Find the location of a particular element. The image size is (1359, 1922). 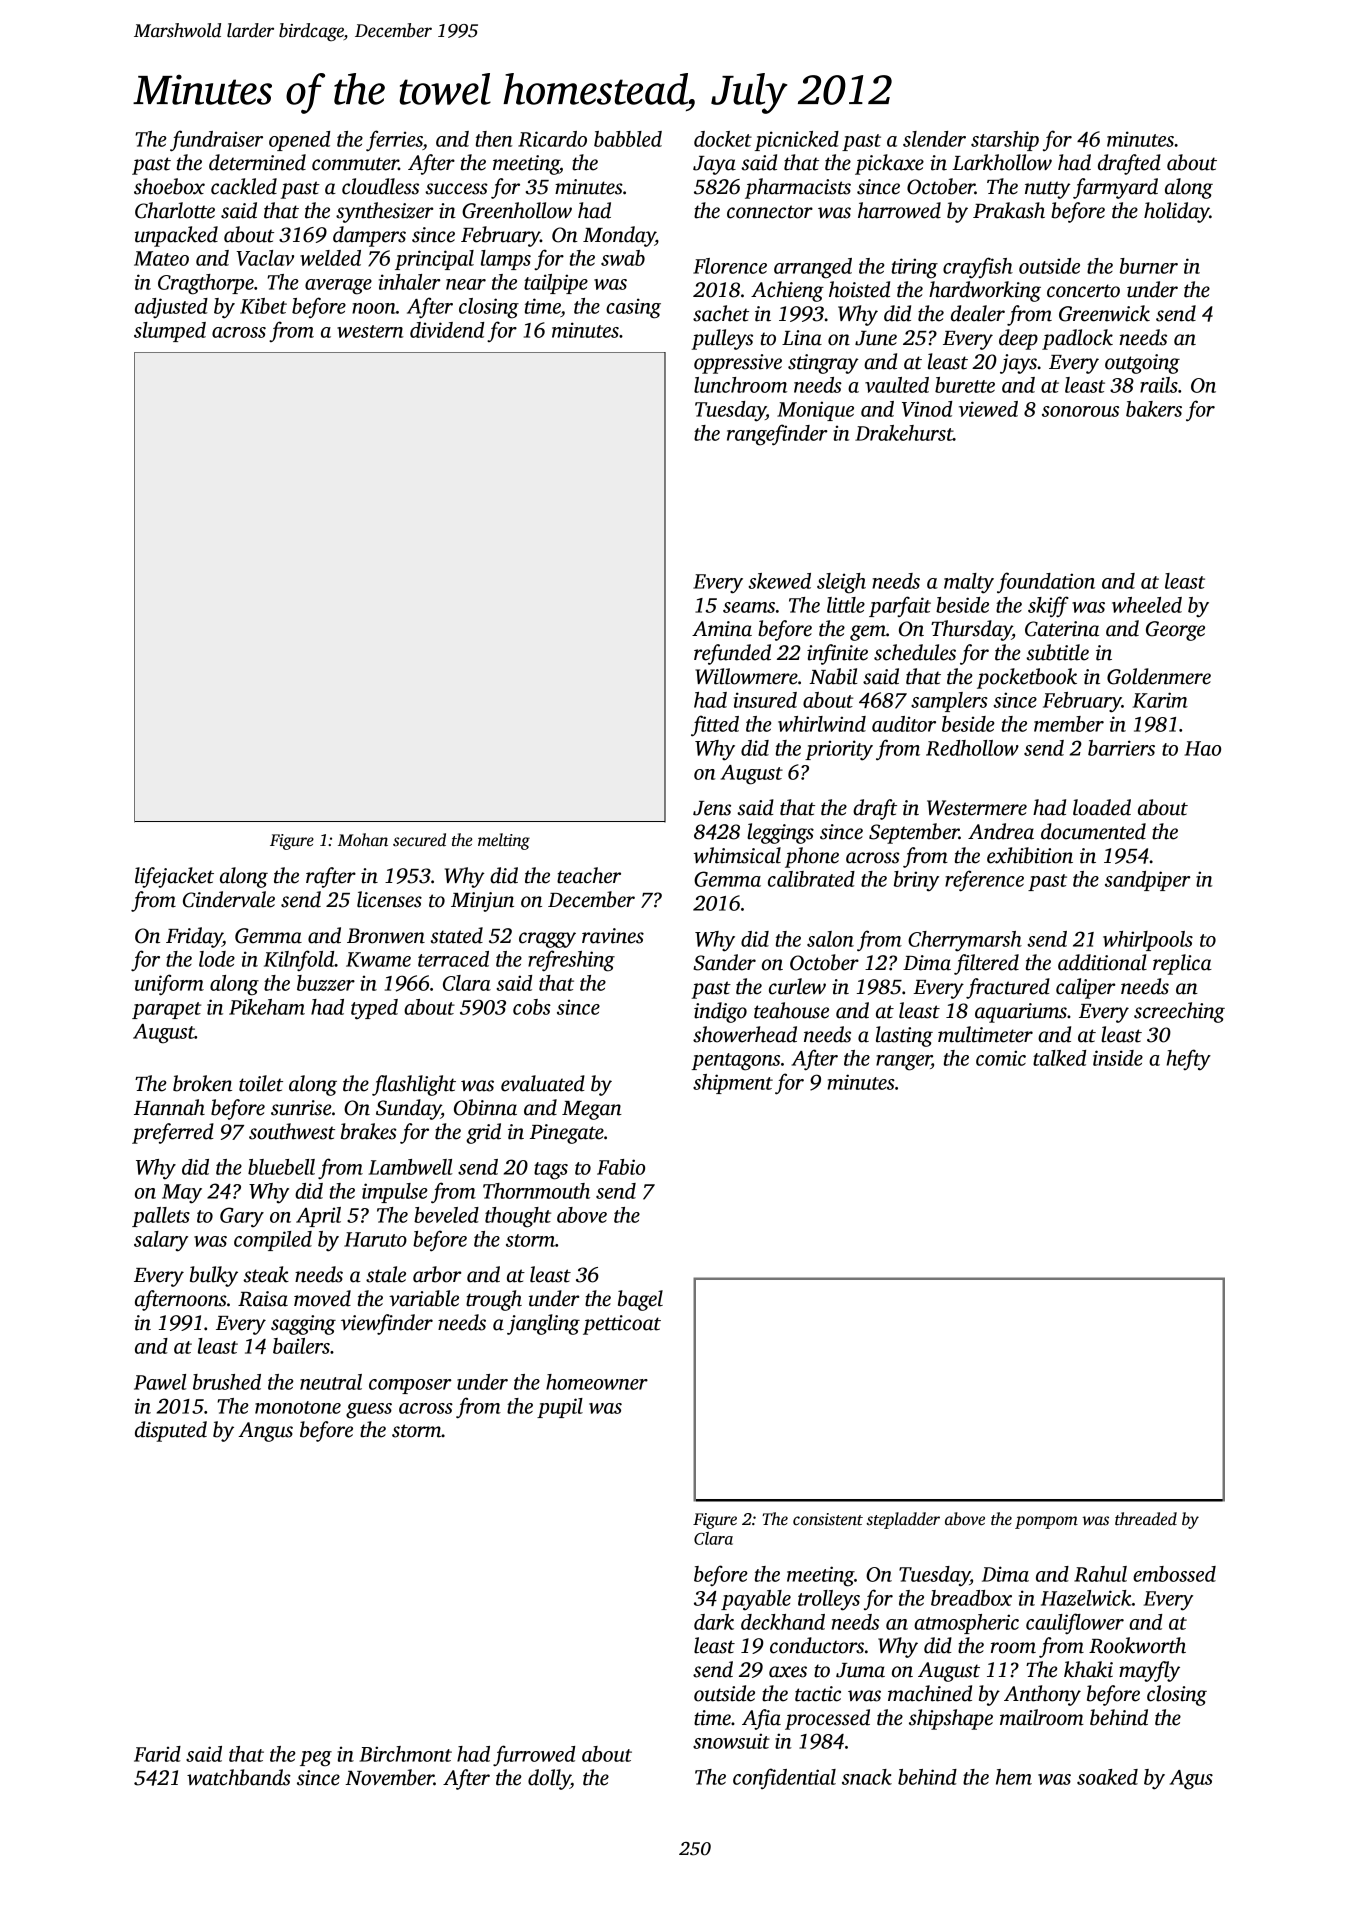

dolly is located at coordinates (549, 1779).
